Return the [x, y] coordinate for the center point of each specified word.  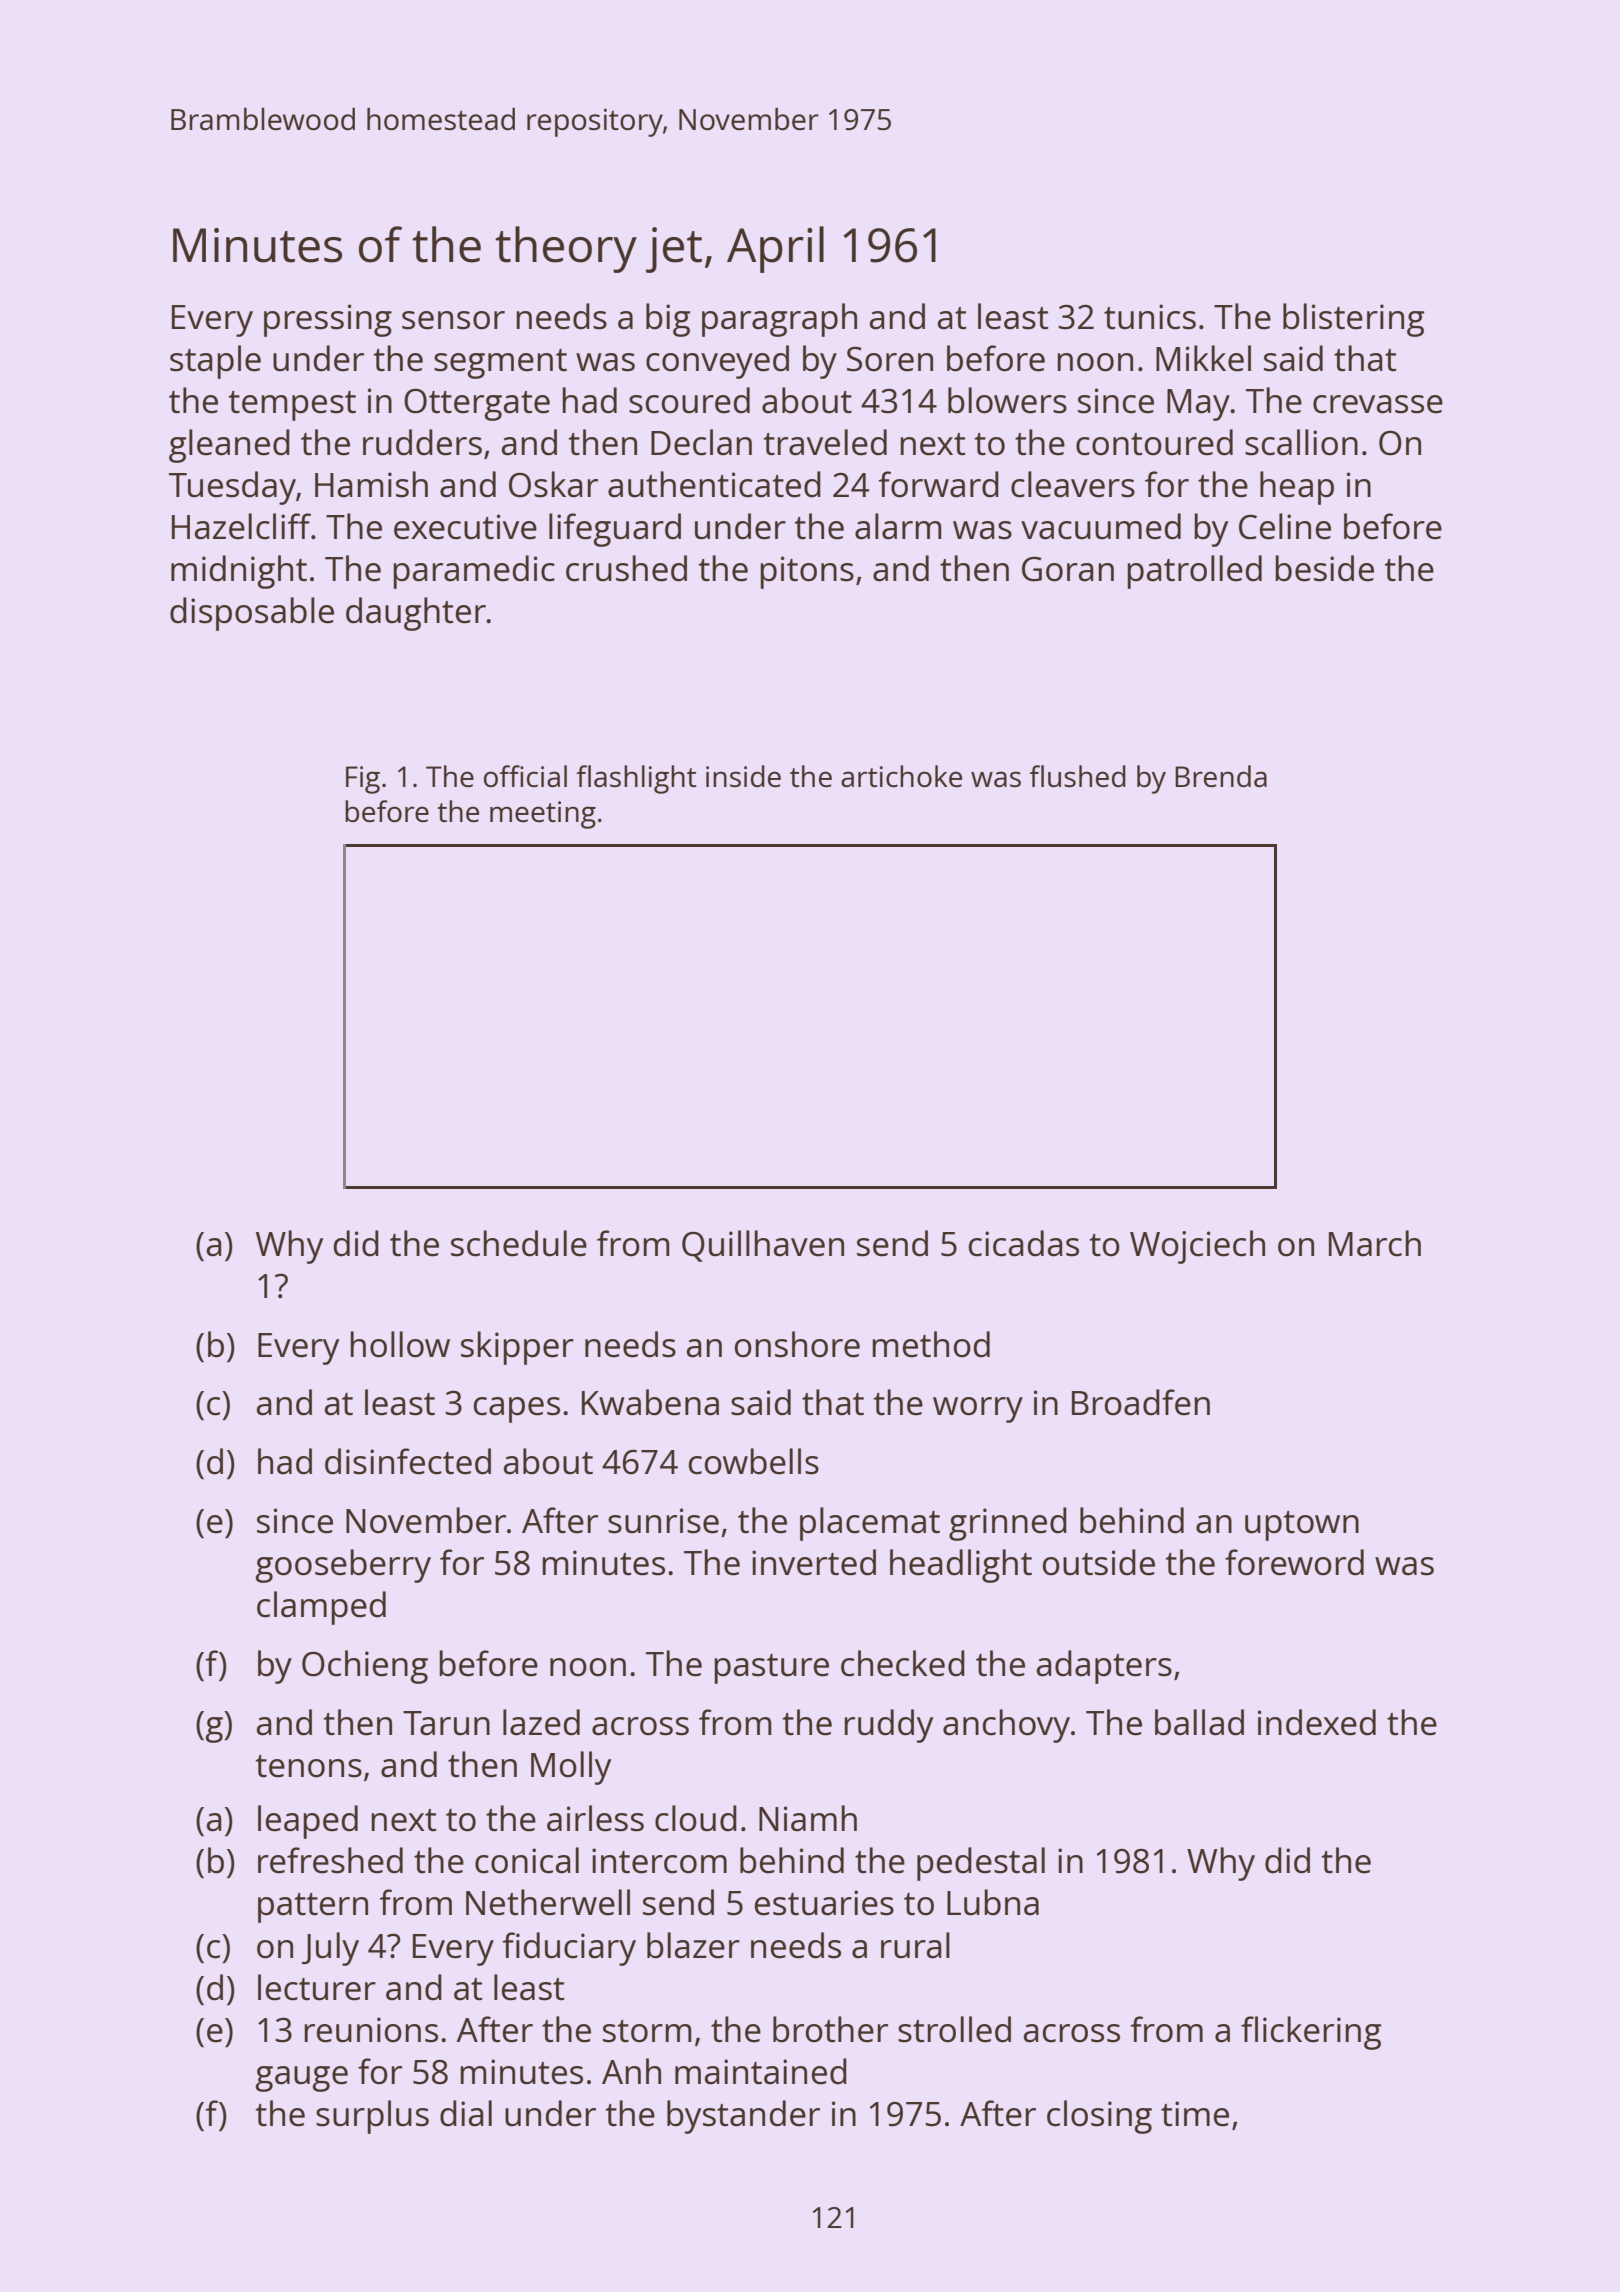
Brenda [1221, 776]
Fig [363, 780]
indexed [1317, 1722]
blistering [1353, 320]
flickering [1311, 2033]
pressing [328, 320]
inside [743, 776]
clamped [321, 1608]
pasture [771, 1669]
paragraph [779, 320]
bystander [743, 2117]
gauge [301, 2079]
